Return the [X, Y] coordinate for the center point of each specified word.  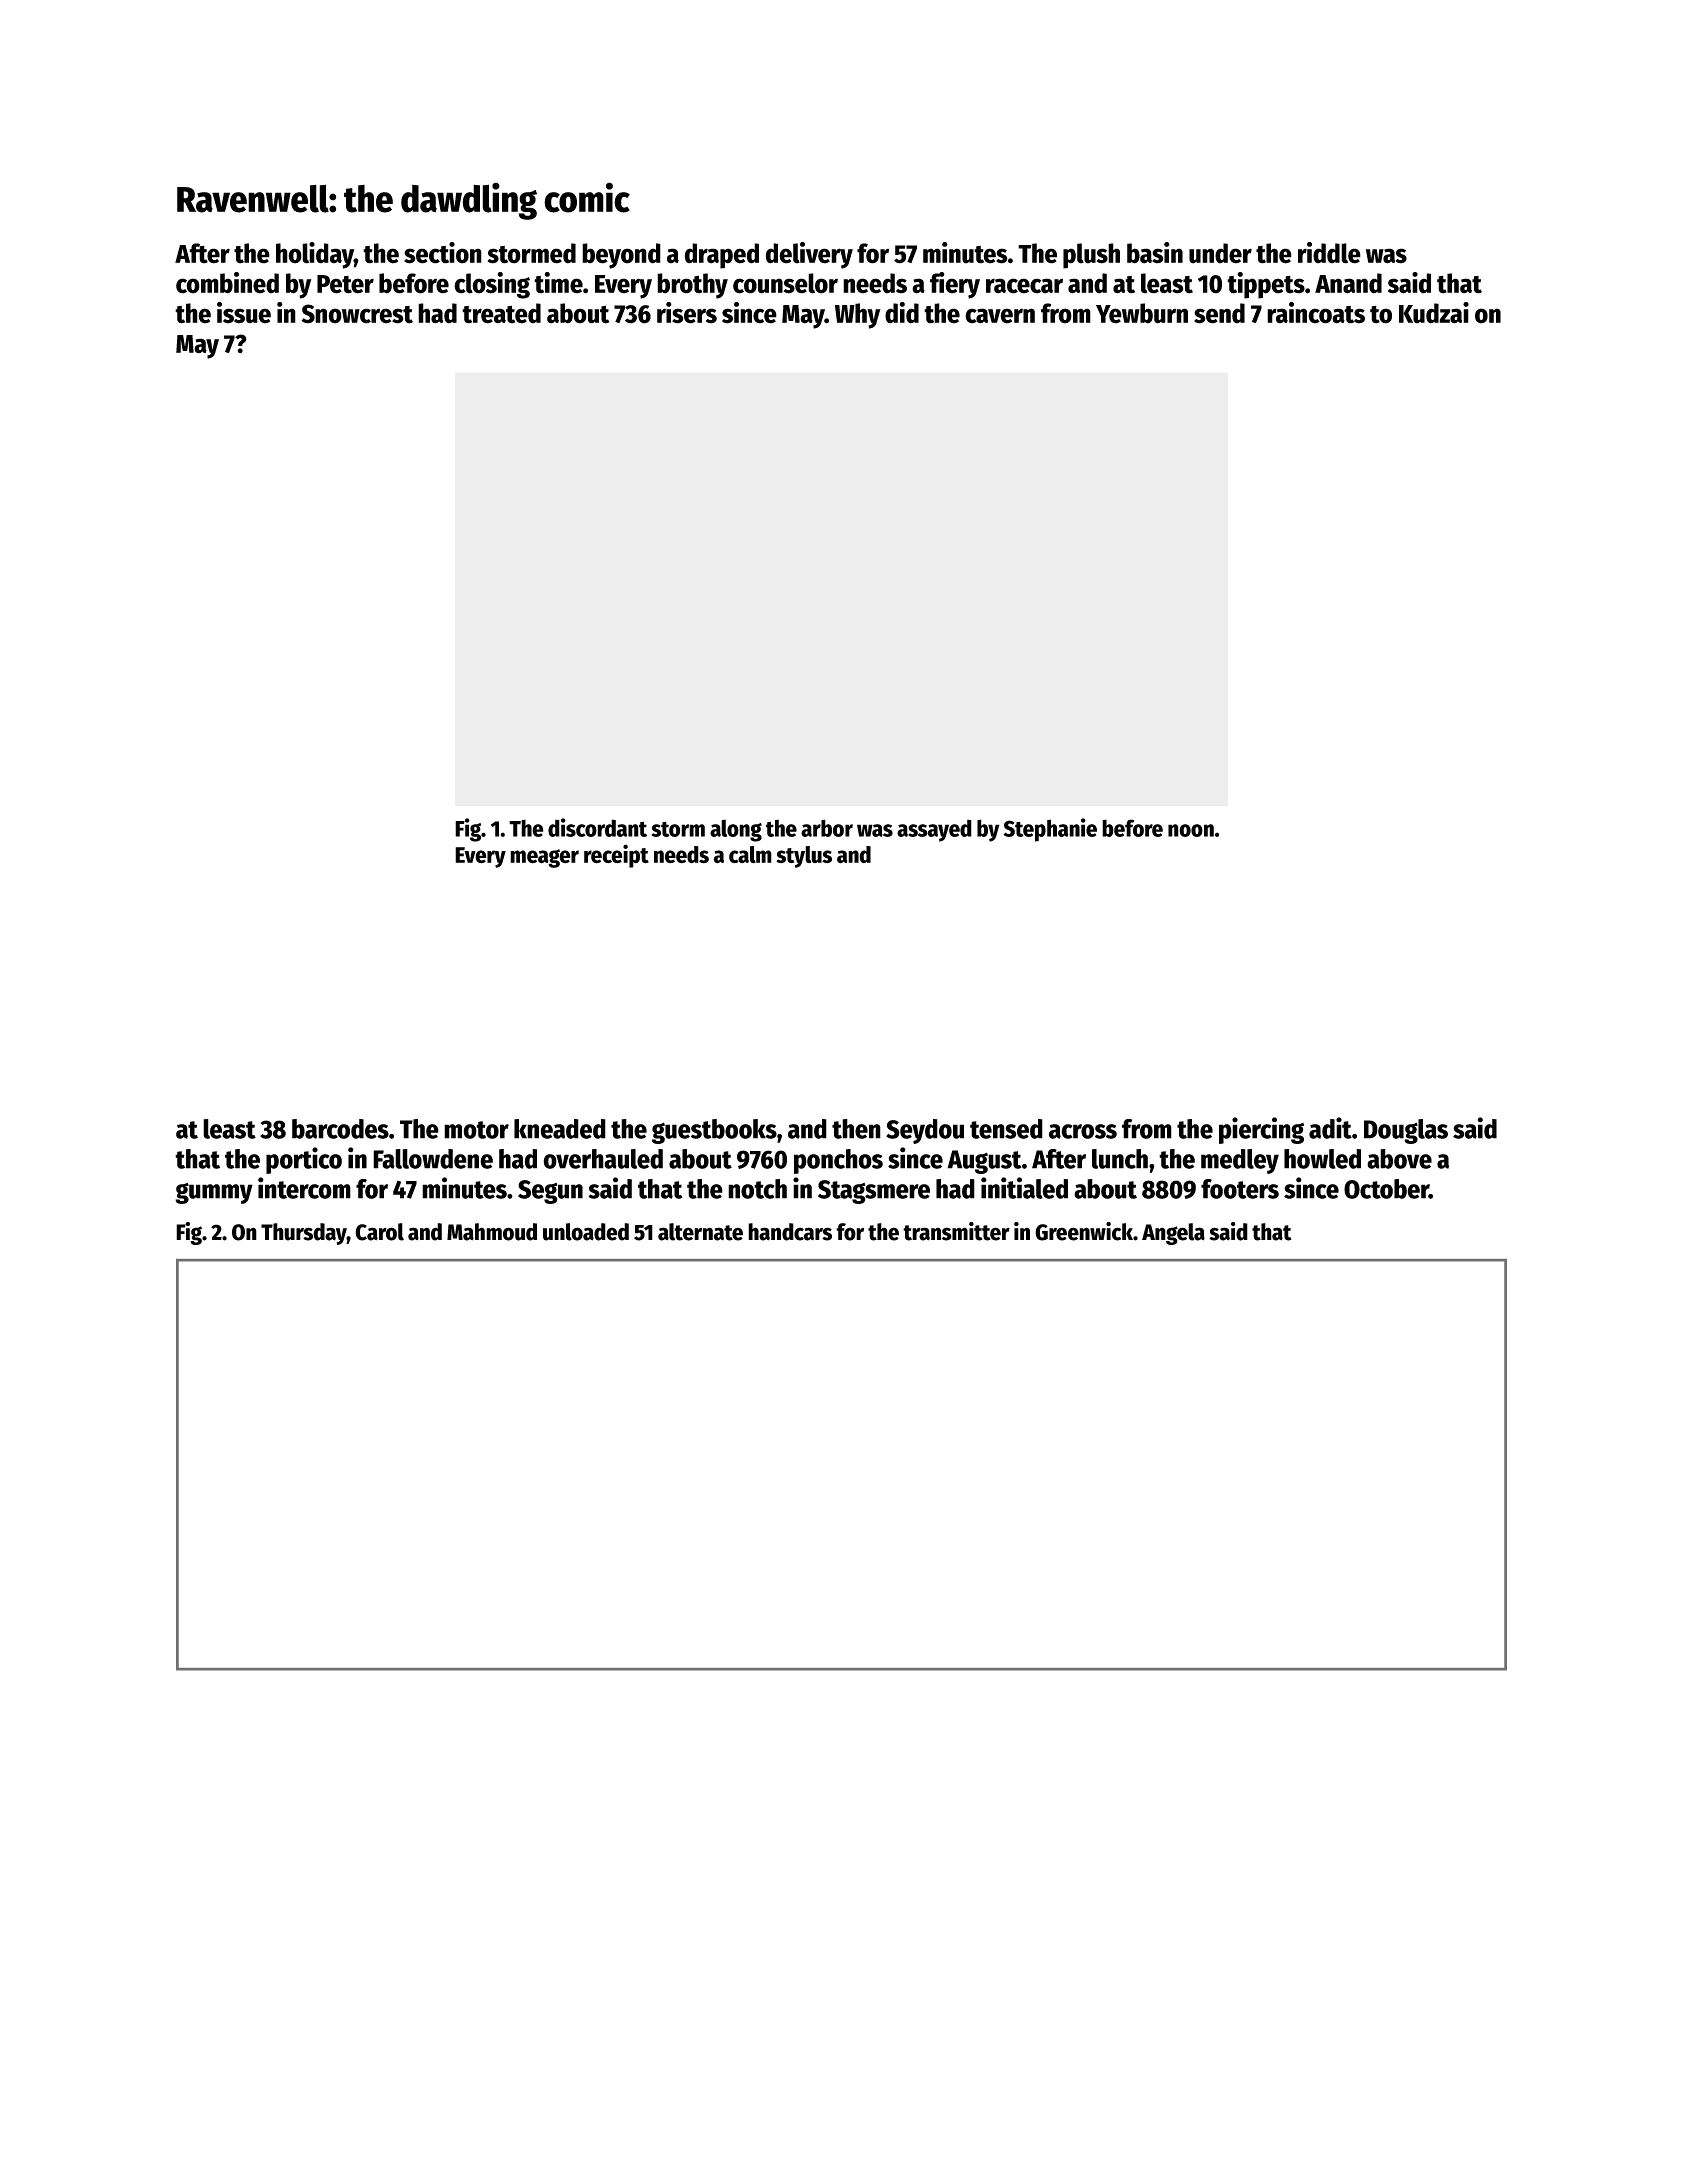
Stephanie [1050, 830]
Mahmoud [492, 1232]
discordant [597, 827]
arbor [827, 828]
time [558, 283]
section [443, 253]
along [736, 830]
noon [1191, 830]
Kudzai [1434, 313]
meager [544, 858]
